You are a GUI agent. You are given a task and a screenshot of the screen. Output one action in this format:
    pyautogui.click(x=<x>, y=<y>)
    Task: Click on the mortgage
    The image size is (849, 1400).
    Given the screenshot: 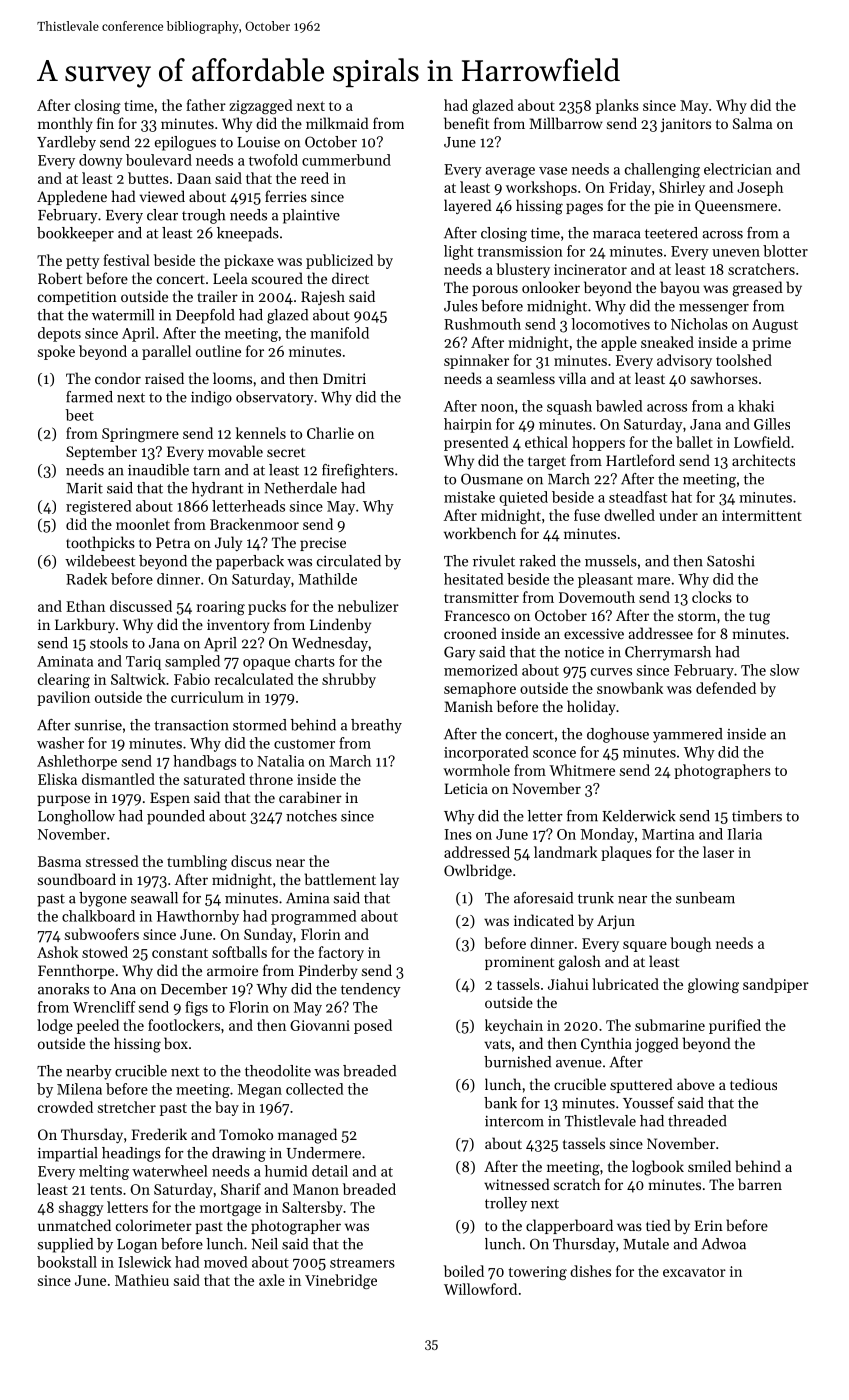 What is the action you would take?
    pyautogui.click(x=230, y=1209)
